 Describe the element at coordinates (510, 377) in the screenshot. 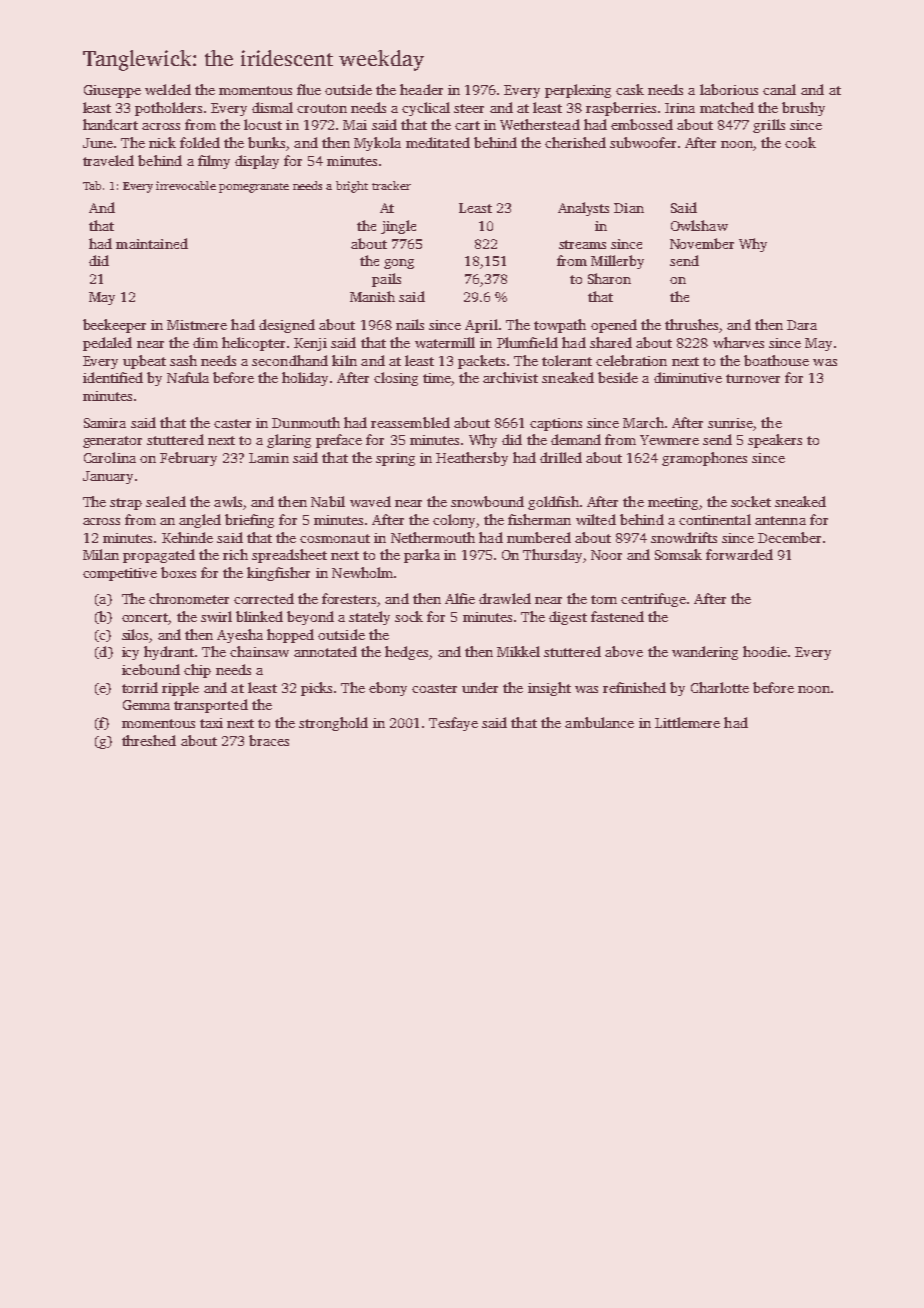

I see `archivist` at that location.
